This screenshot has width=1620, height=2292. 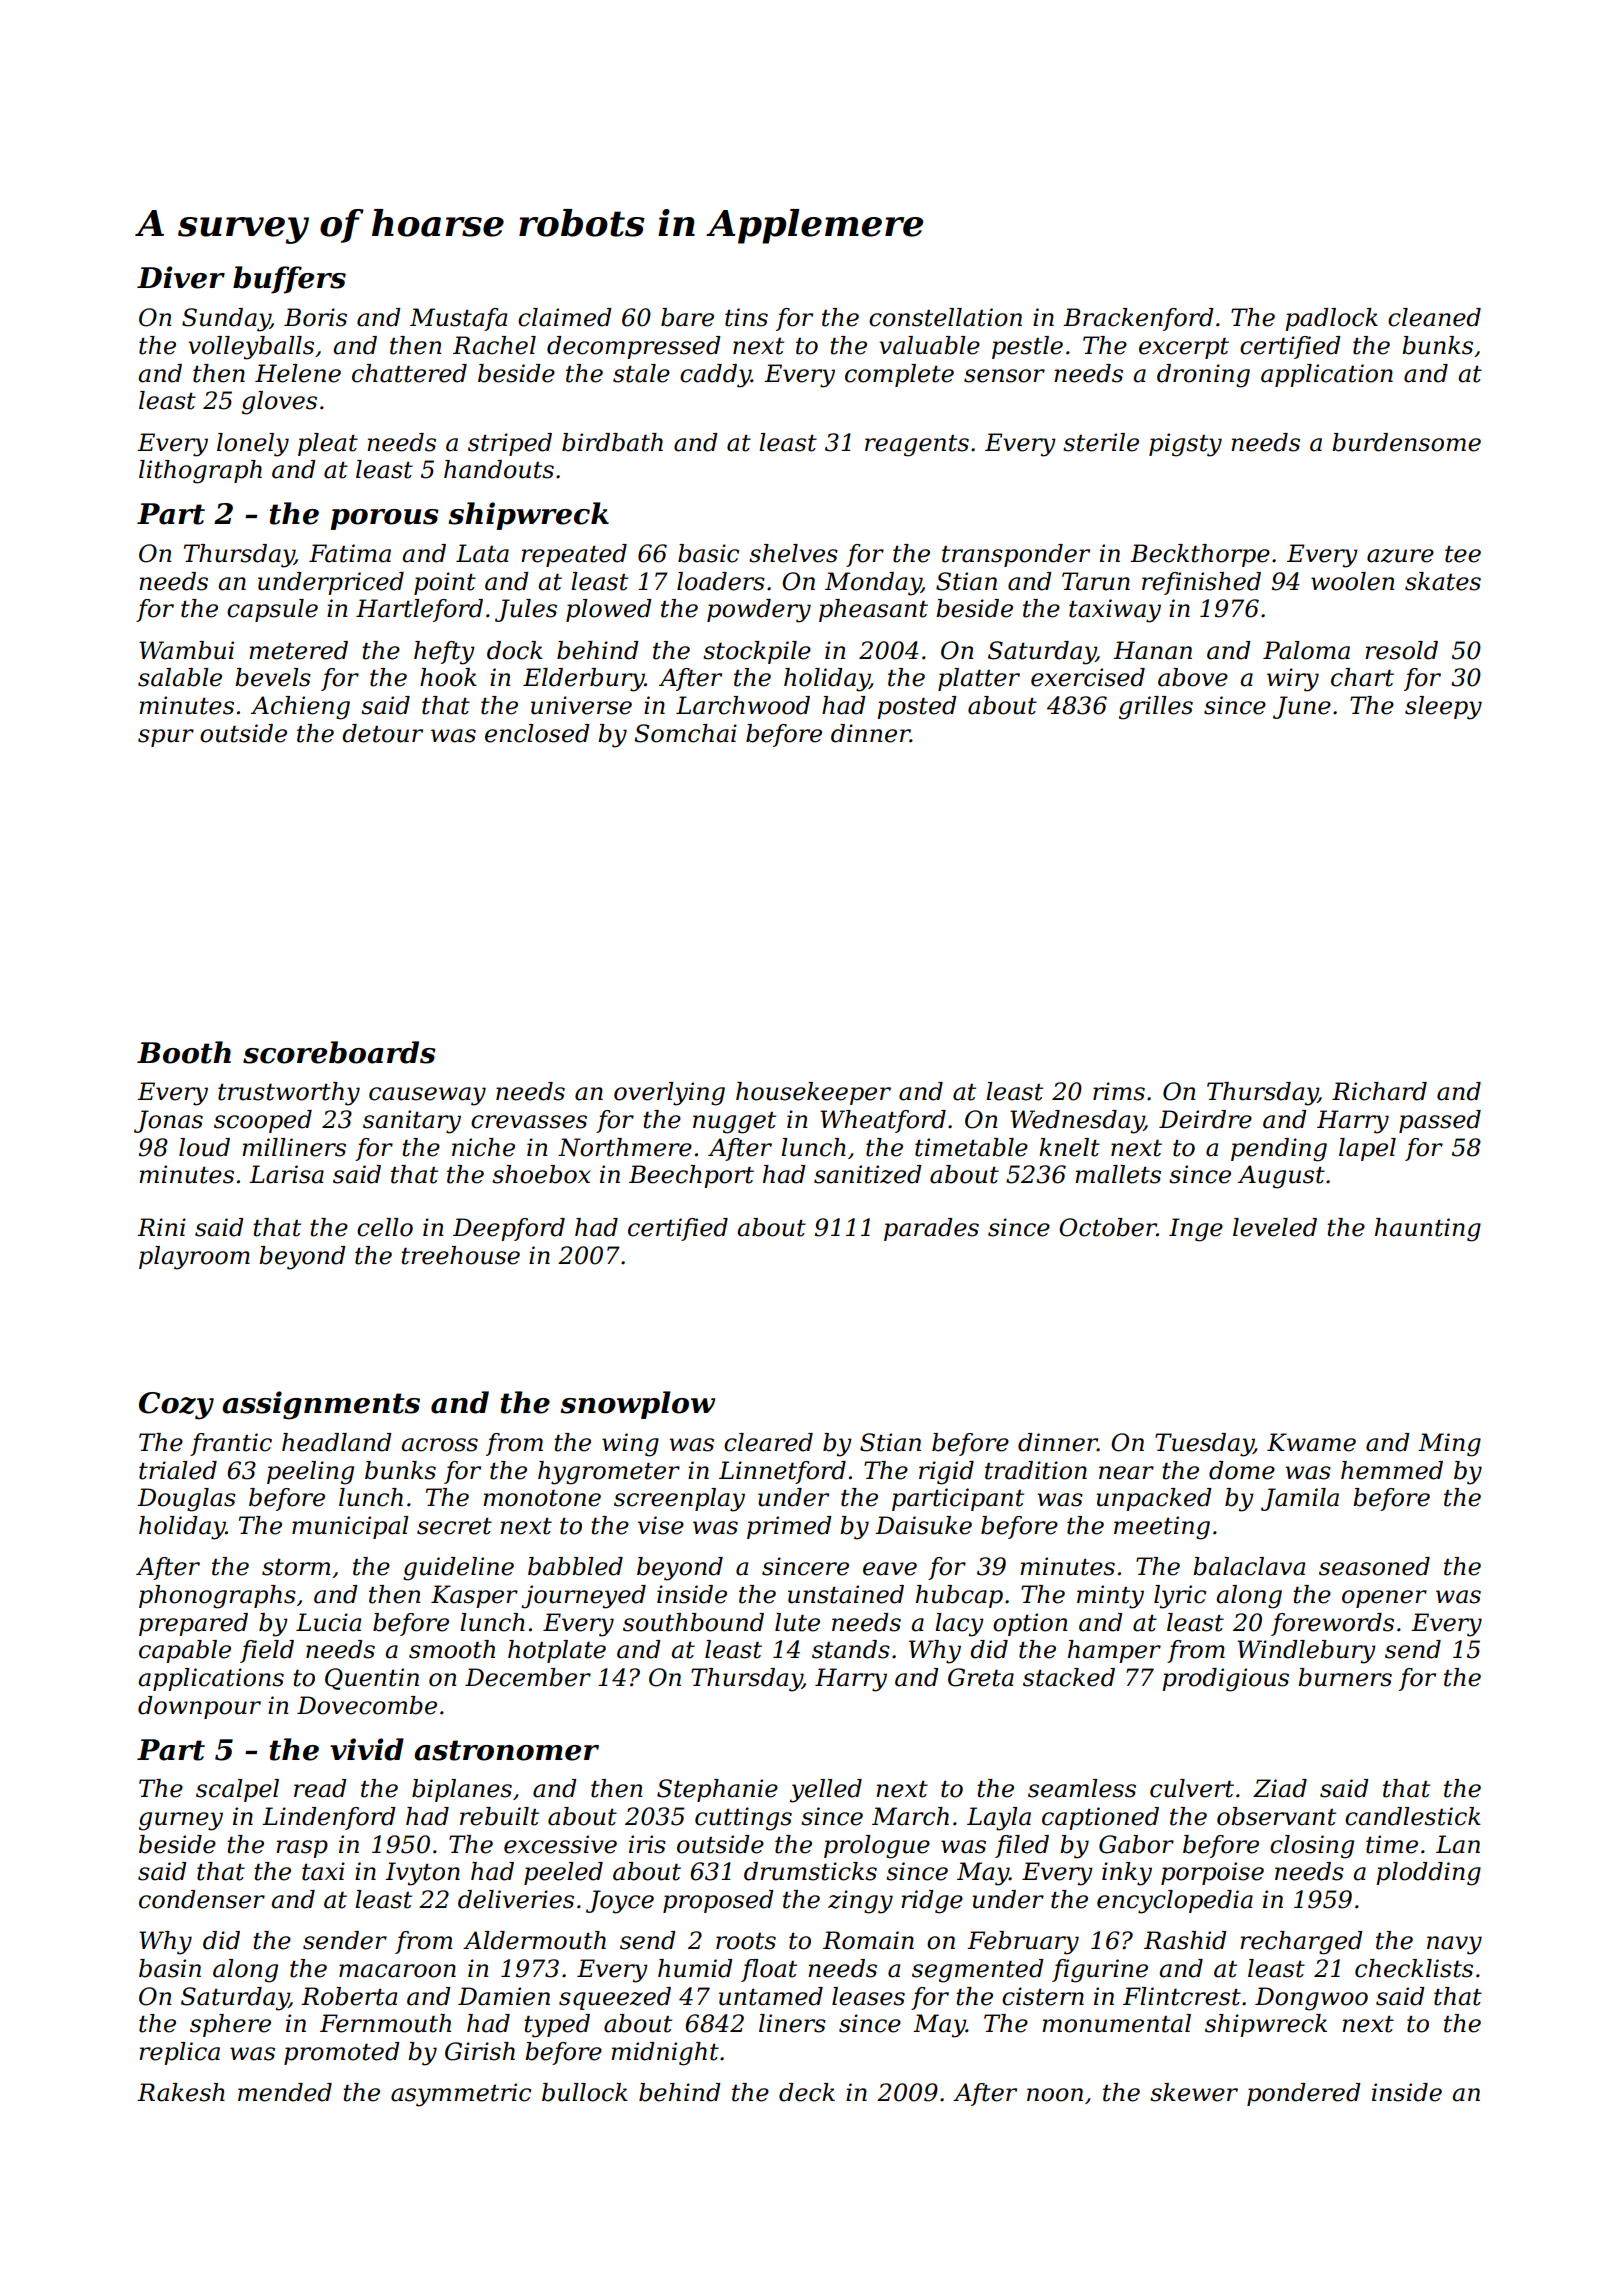 What do you see at coordinates (1379, 1091) in the screenshot?
I see `Richard` at bounding box center [1379, 1091].
